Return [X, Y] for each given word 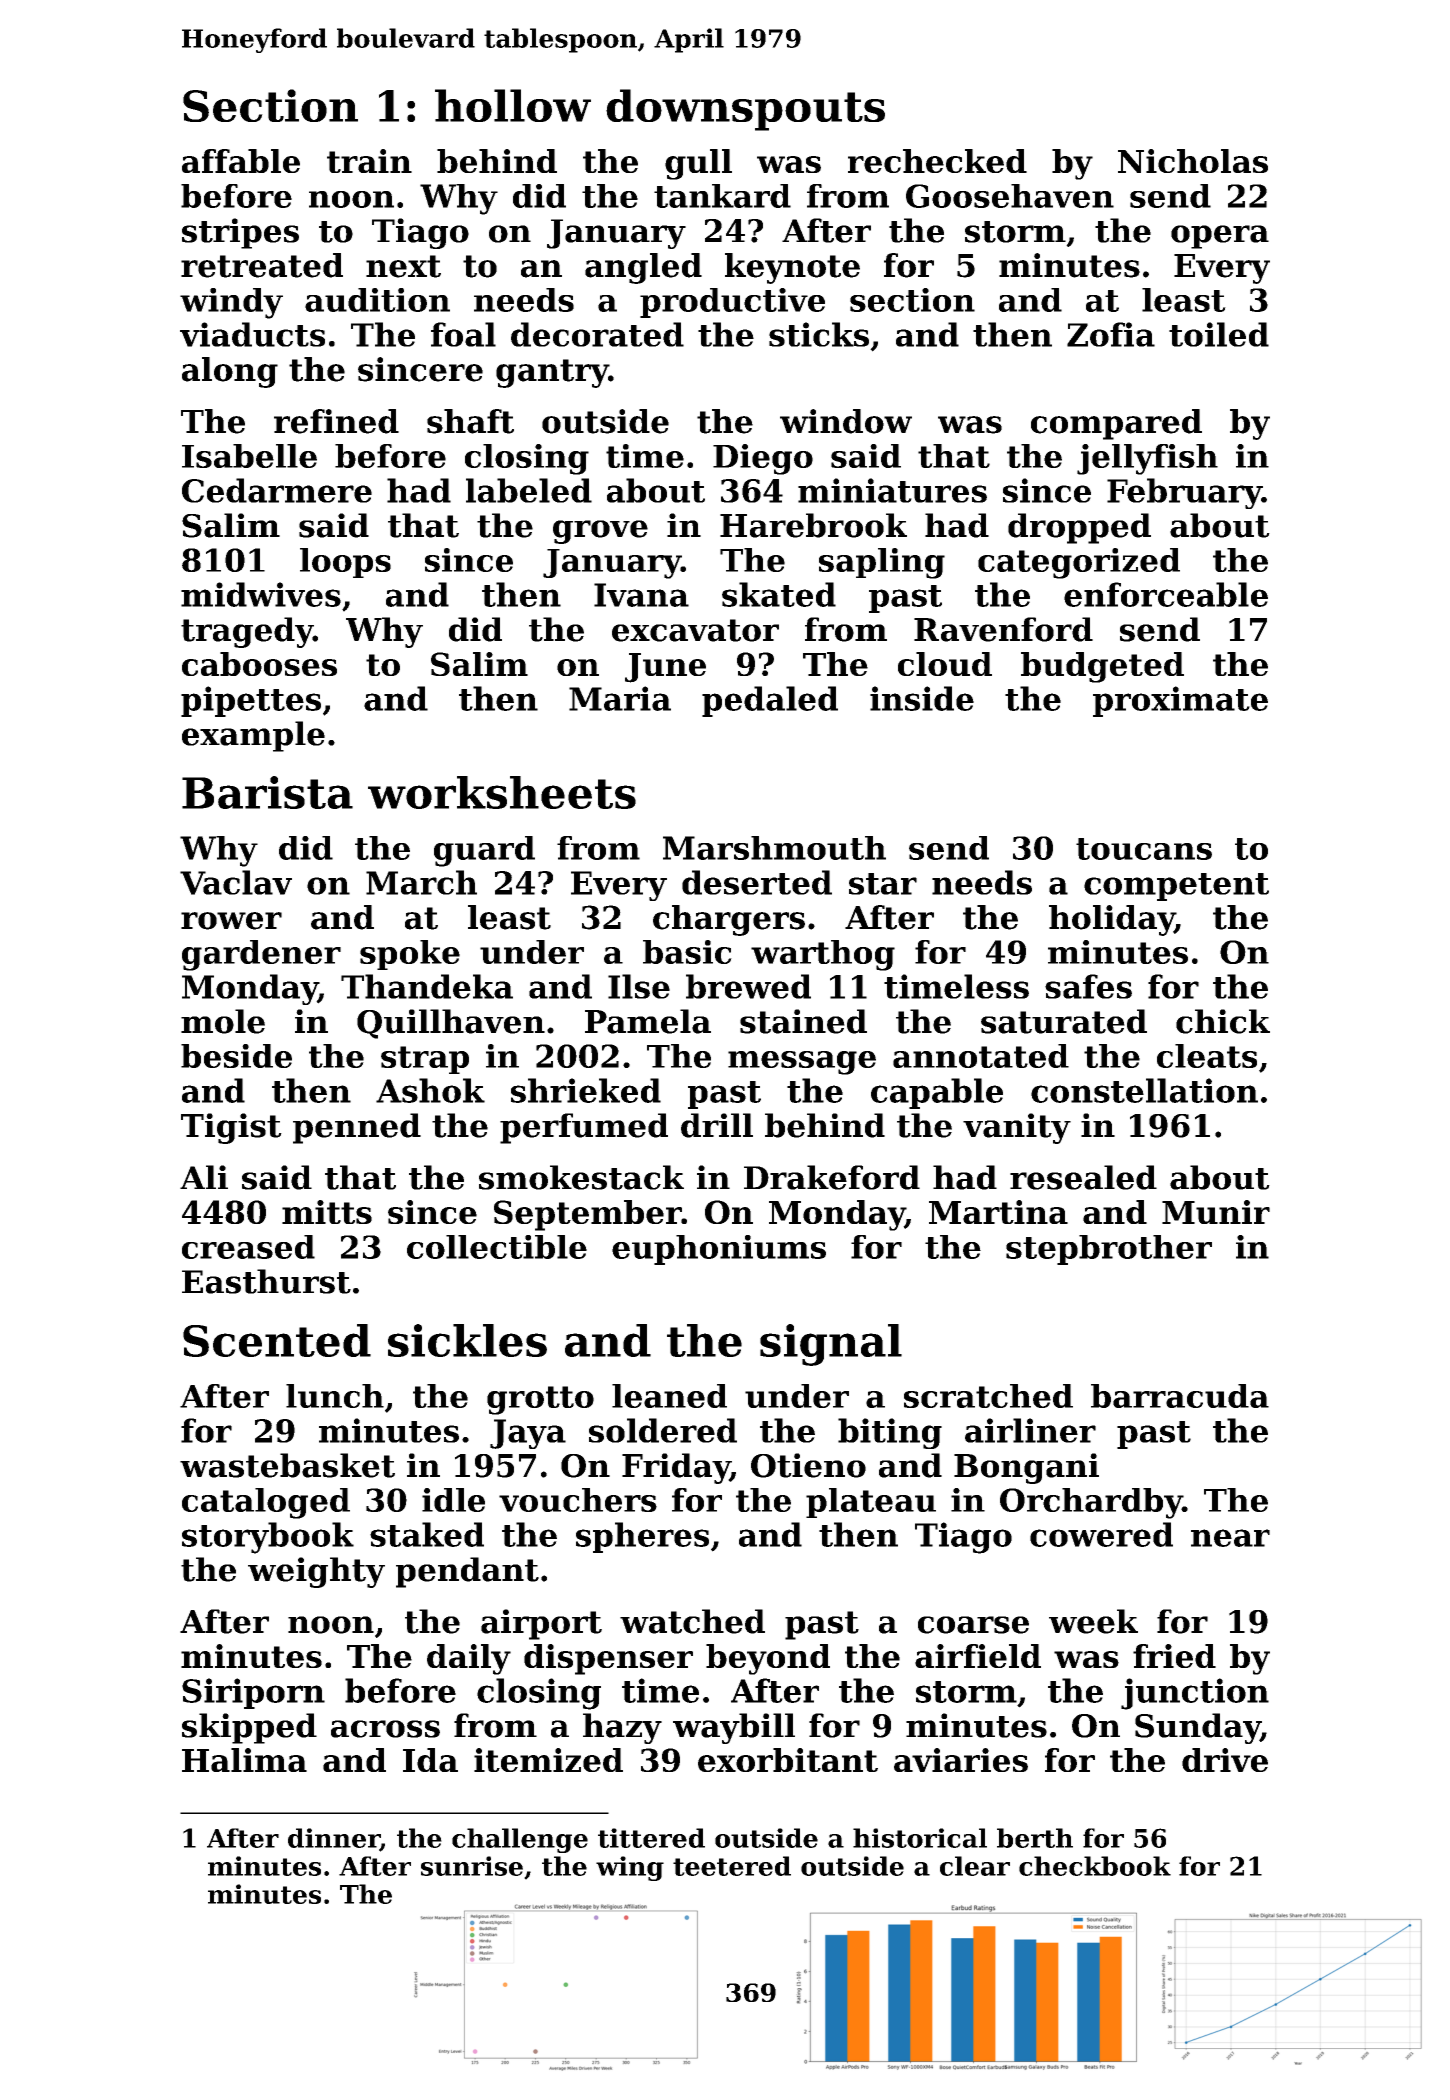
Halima [244, 1760]
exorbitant [788, 1760]
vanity [1017, 1128]
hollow [513, 105]
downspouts [745, 110]
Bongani [1026, 1468]
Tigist [231, 1128]
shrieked [586, 1090]
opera [1220, 237]
